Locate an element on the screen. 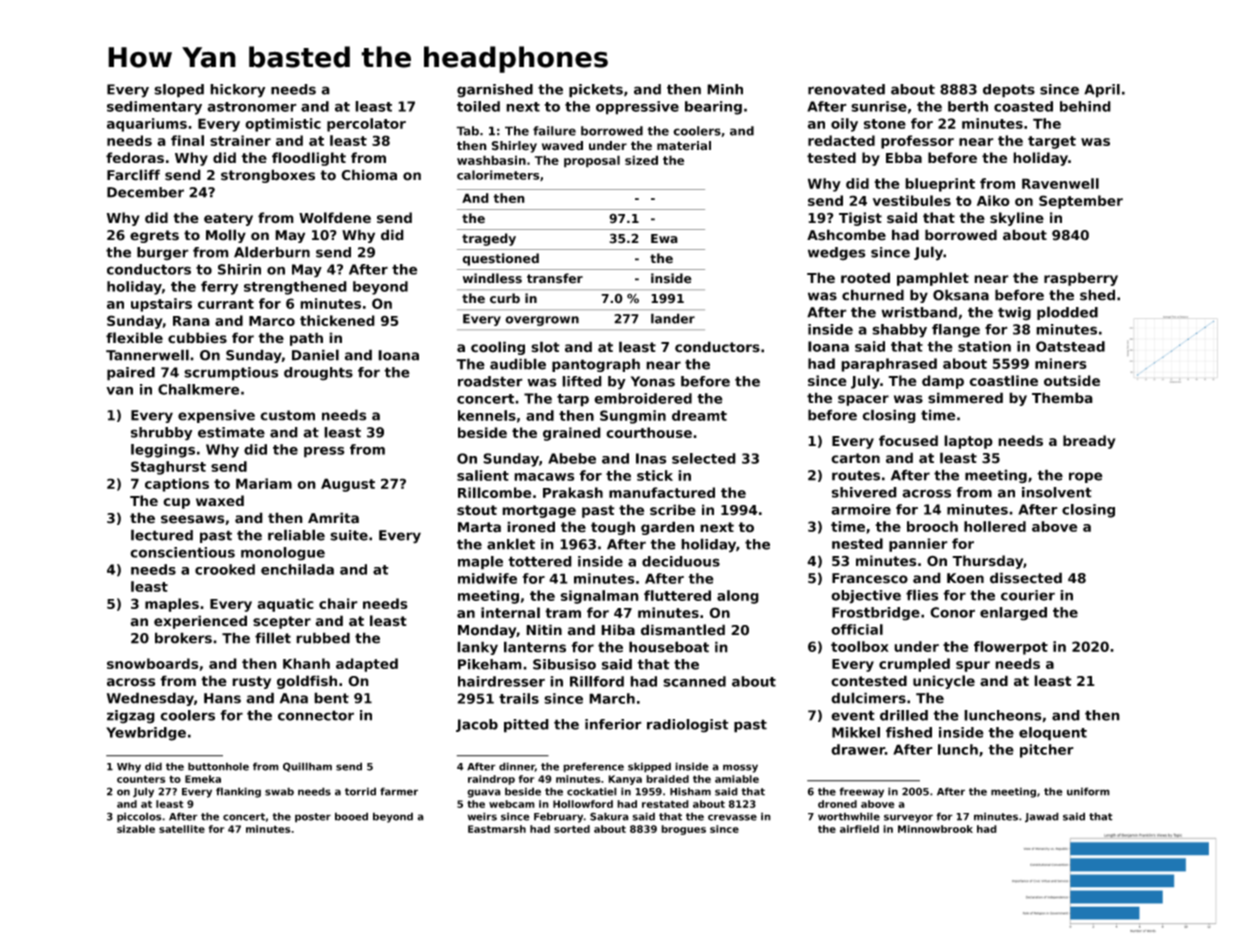 Image resolution: width=1233 pixels, height=952 pixels. proposal is located at coordinates (592, 161).
